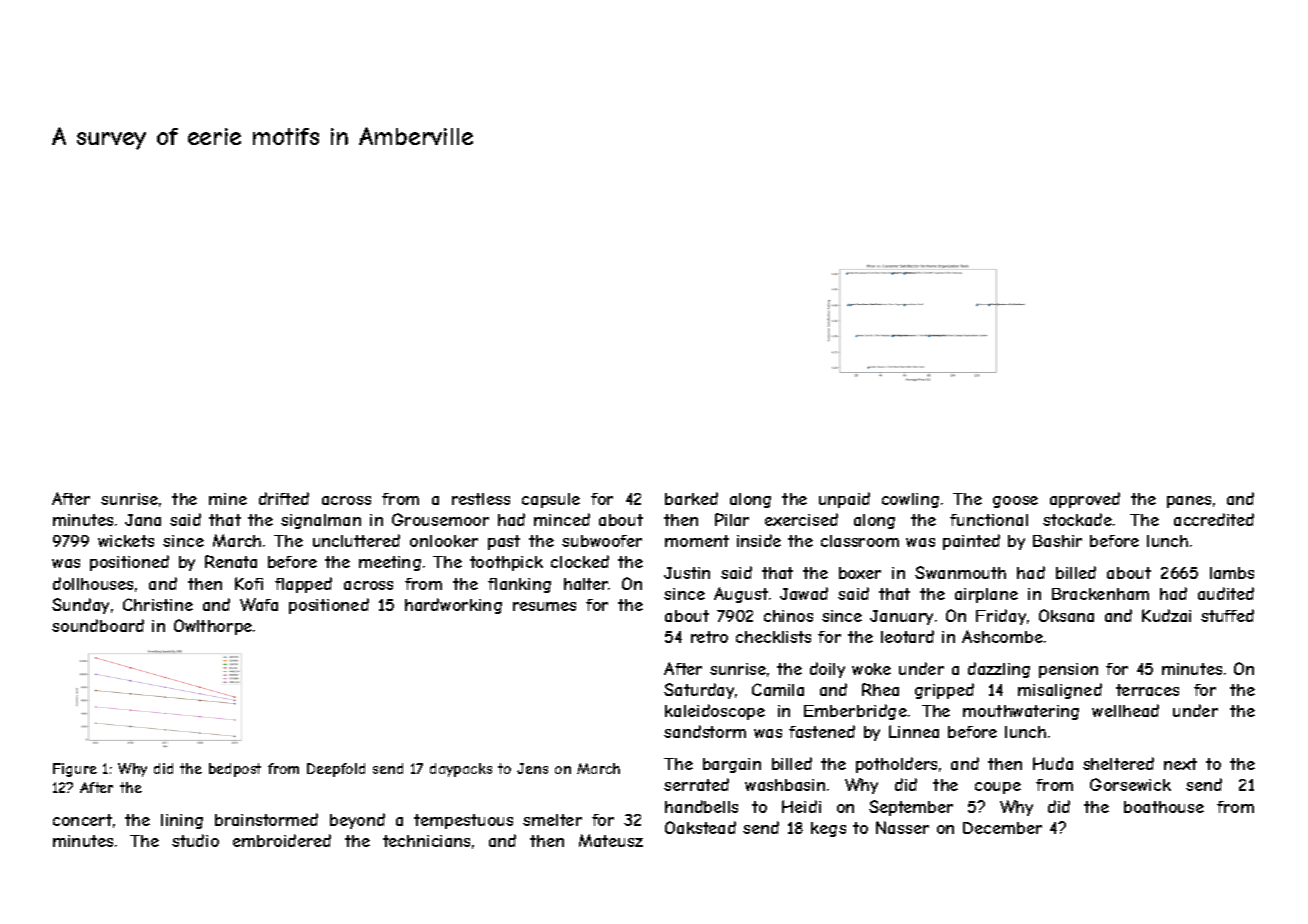 This screenshot has width=1308, height=924. Describe the element at coordinates (986, 595) in the screenshot. I see `airplane` at that location.
